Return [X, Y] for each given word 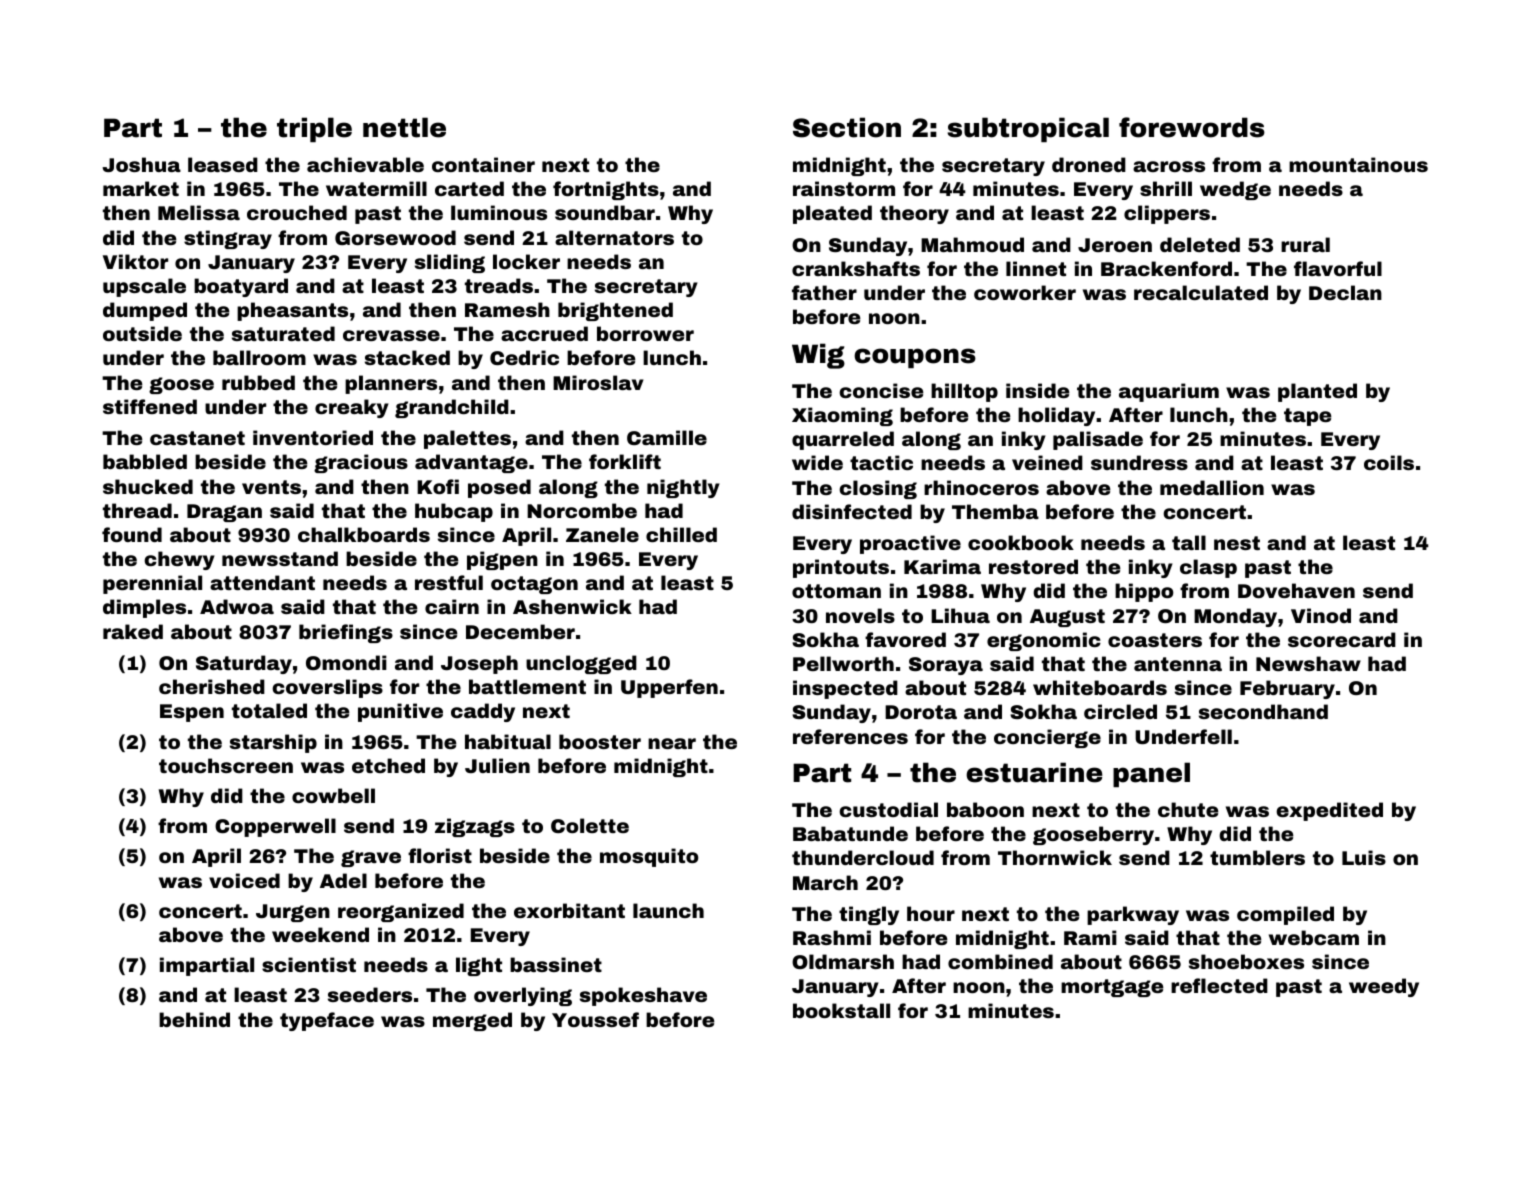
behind [194, 1019]
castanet [197, 438]
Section [847, 127]
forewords [1192, 127]
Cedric [524, 357]
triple [314, 129]
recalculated [1201, 292]
